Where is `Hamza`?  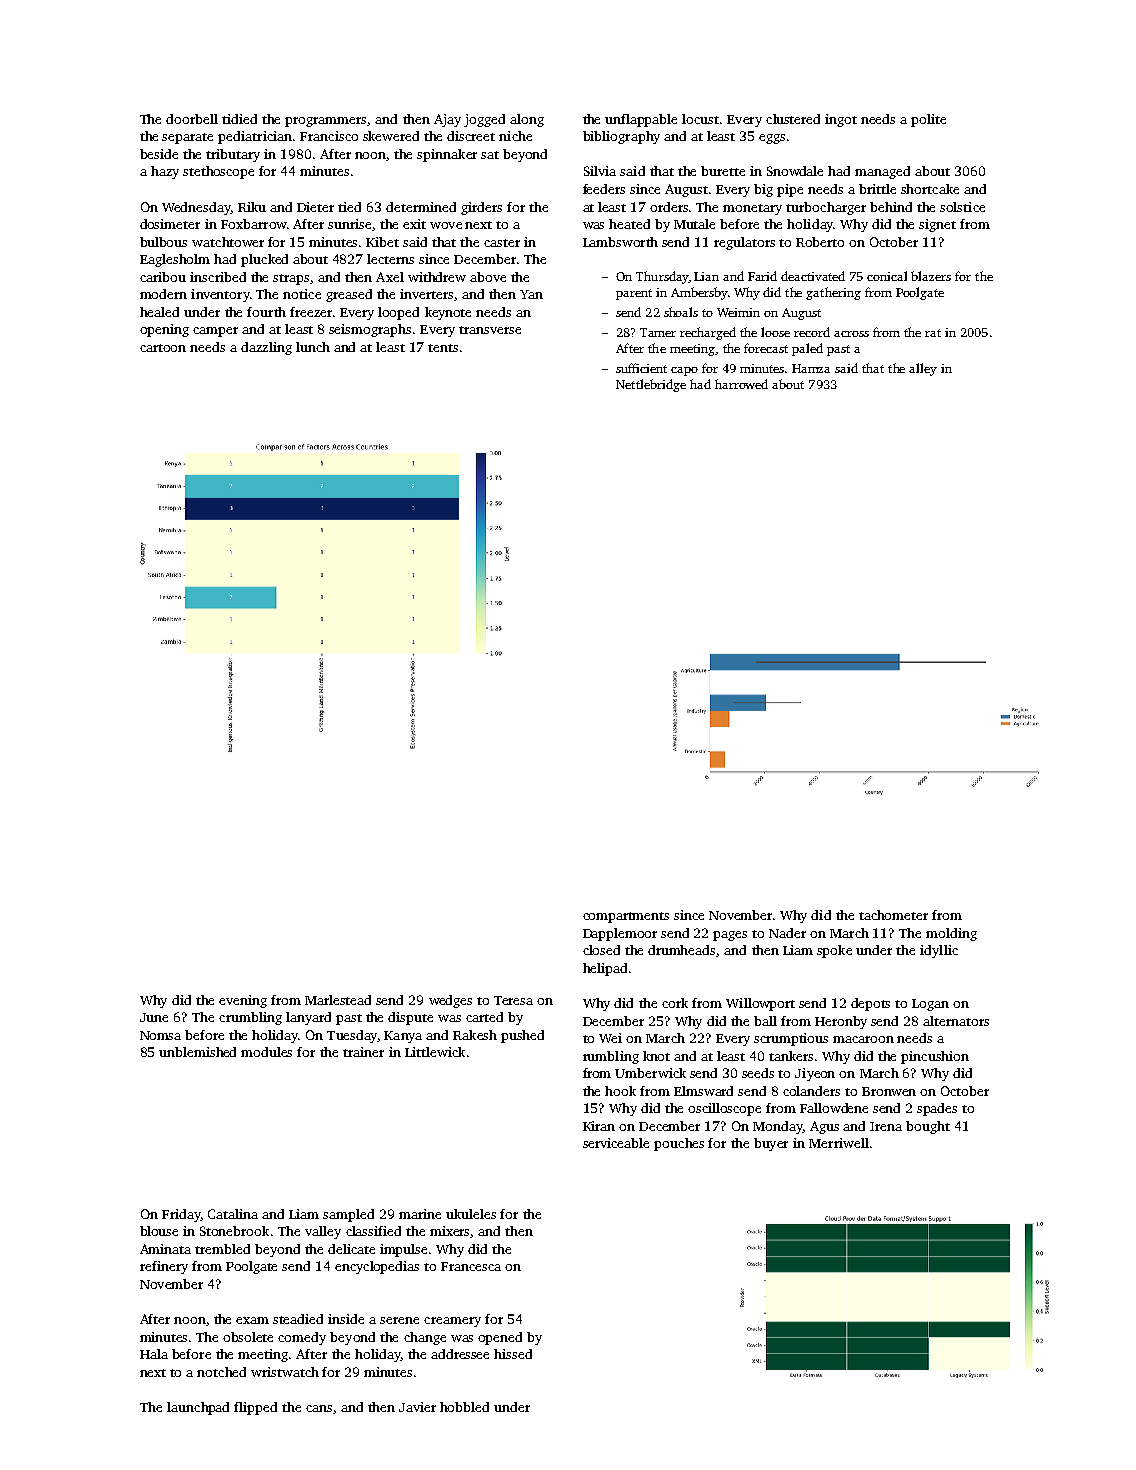
Hamza is located at coordinates (811, 368).
